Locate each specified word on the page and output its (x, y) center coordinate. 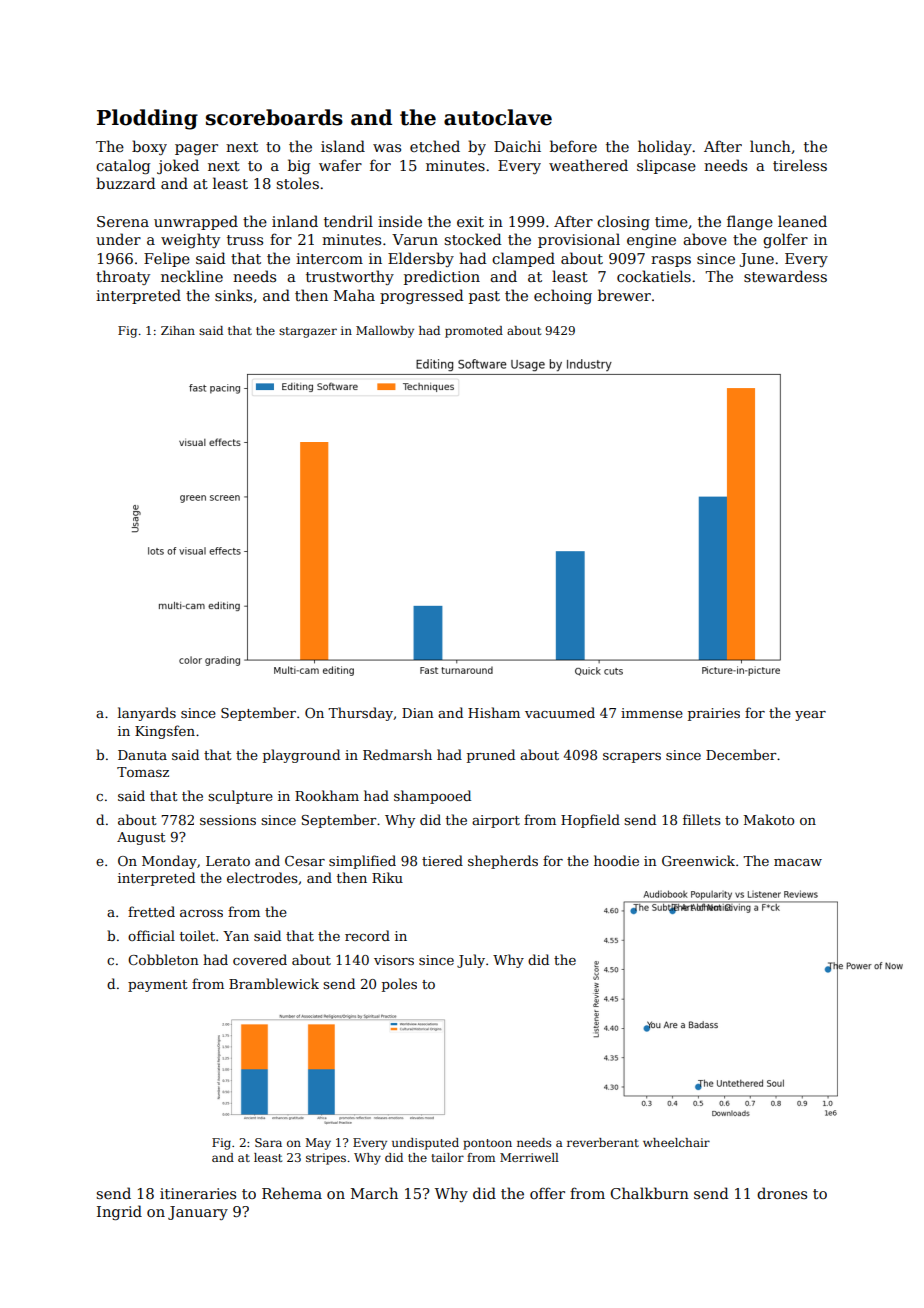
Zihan (178, 330)
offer (547, 1193)
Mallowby (385, 332)
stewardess (785, 276)
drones (782, 1193)
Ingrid (119, 1212)
